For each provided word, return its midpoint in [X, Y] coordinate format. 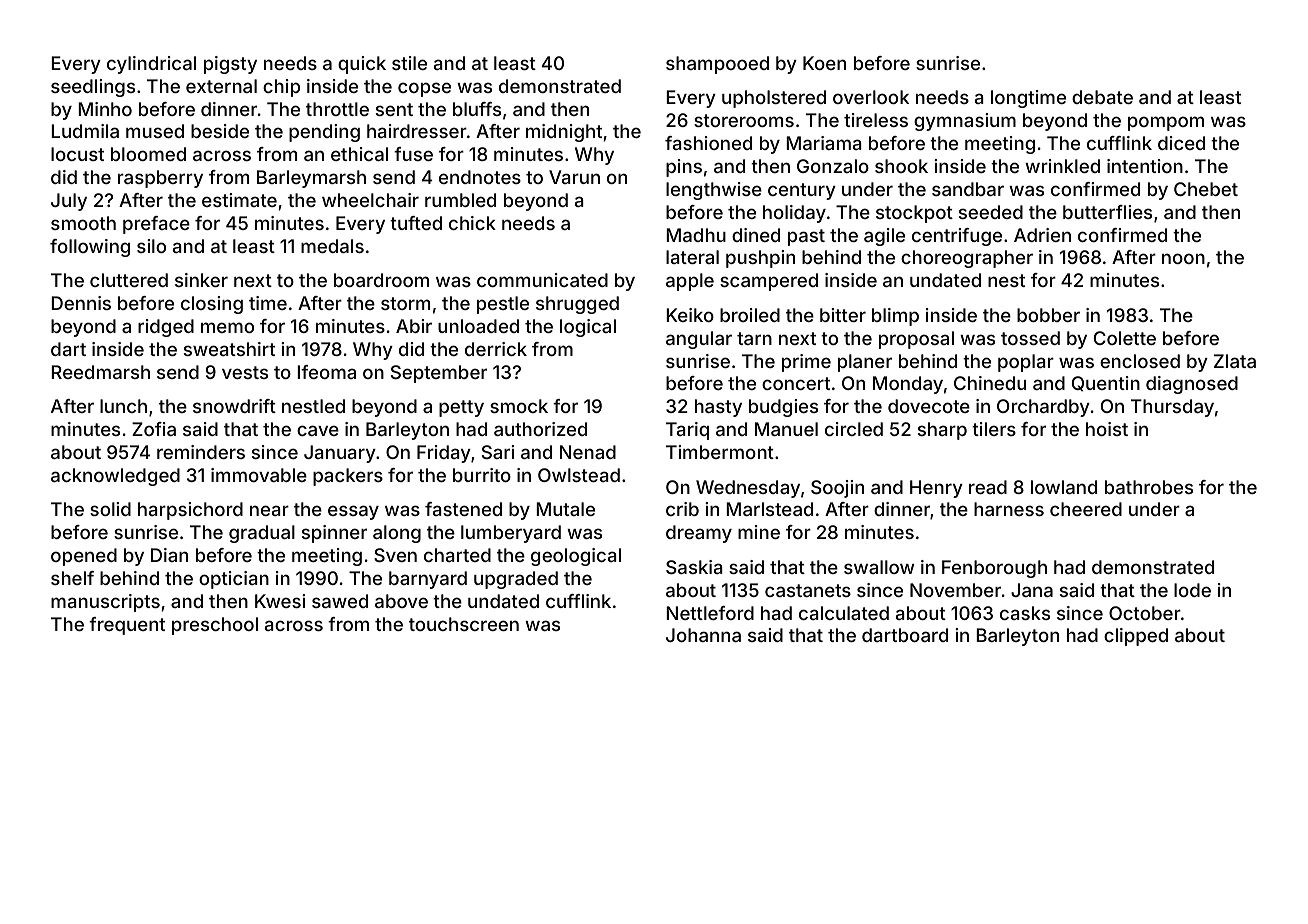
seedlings [93, 88]
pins [684, 168]
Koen [824, 63]
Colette [1125, 338]
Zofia [154, 429]
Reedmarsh [100, 372]
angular [699, 340]
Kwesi [280, 601]
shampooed [717, 65]
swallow [879, 567]
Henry [936, 489]
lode [1192, 590]
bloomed [148, 154]
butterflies [1107, 212]
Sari [498, 452]
